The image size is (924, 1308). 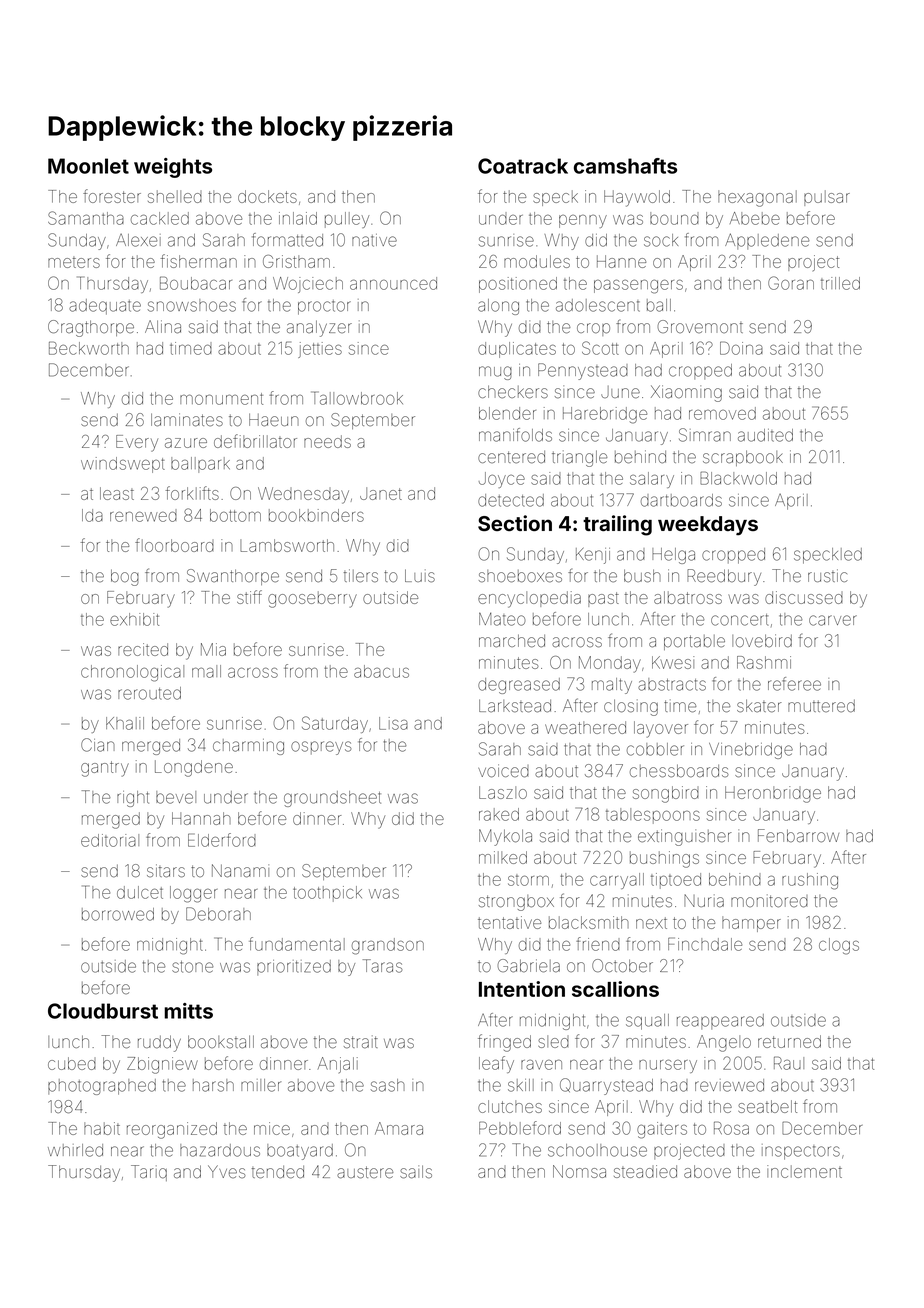 I want to click on Appledene, so click(x=767, y=241).
